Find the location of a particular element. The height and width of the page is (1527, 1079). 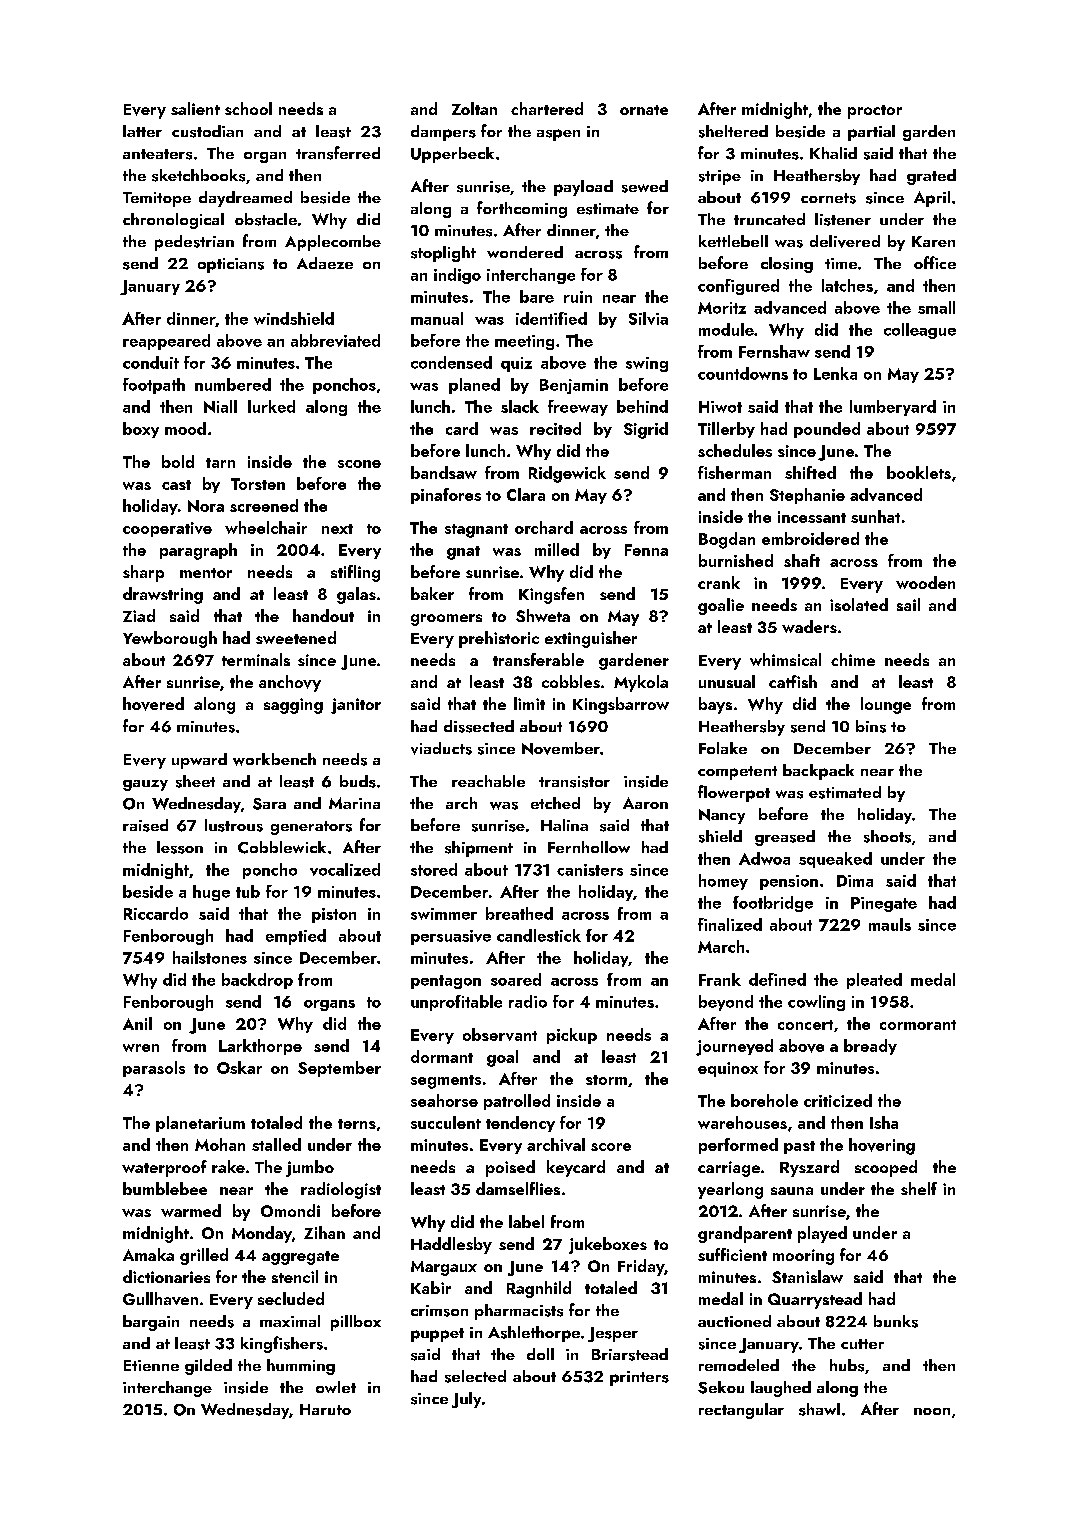

ornate is located at coordinates (644, 110).
